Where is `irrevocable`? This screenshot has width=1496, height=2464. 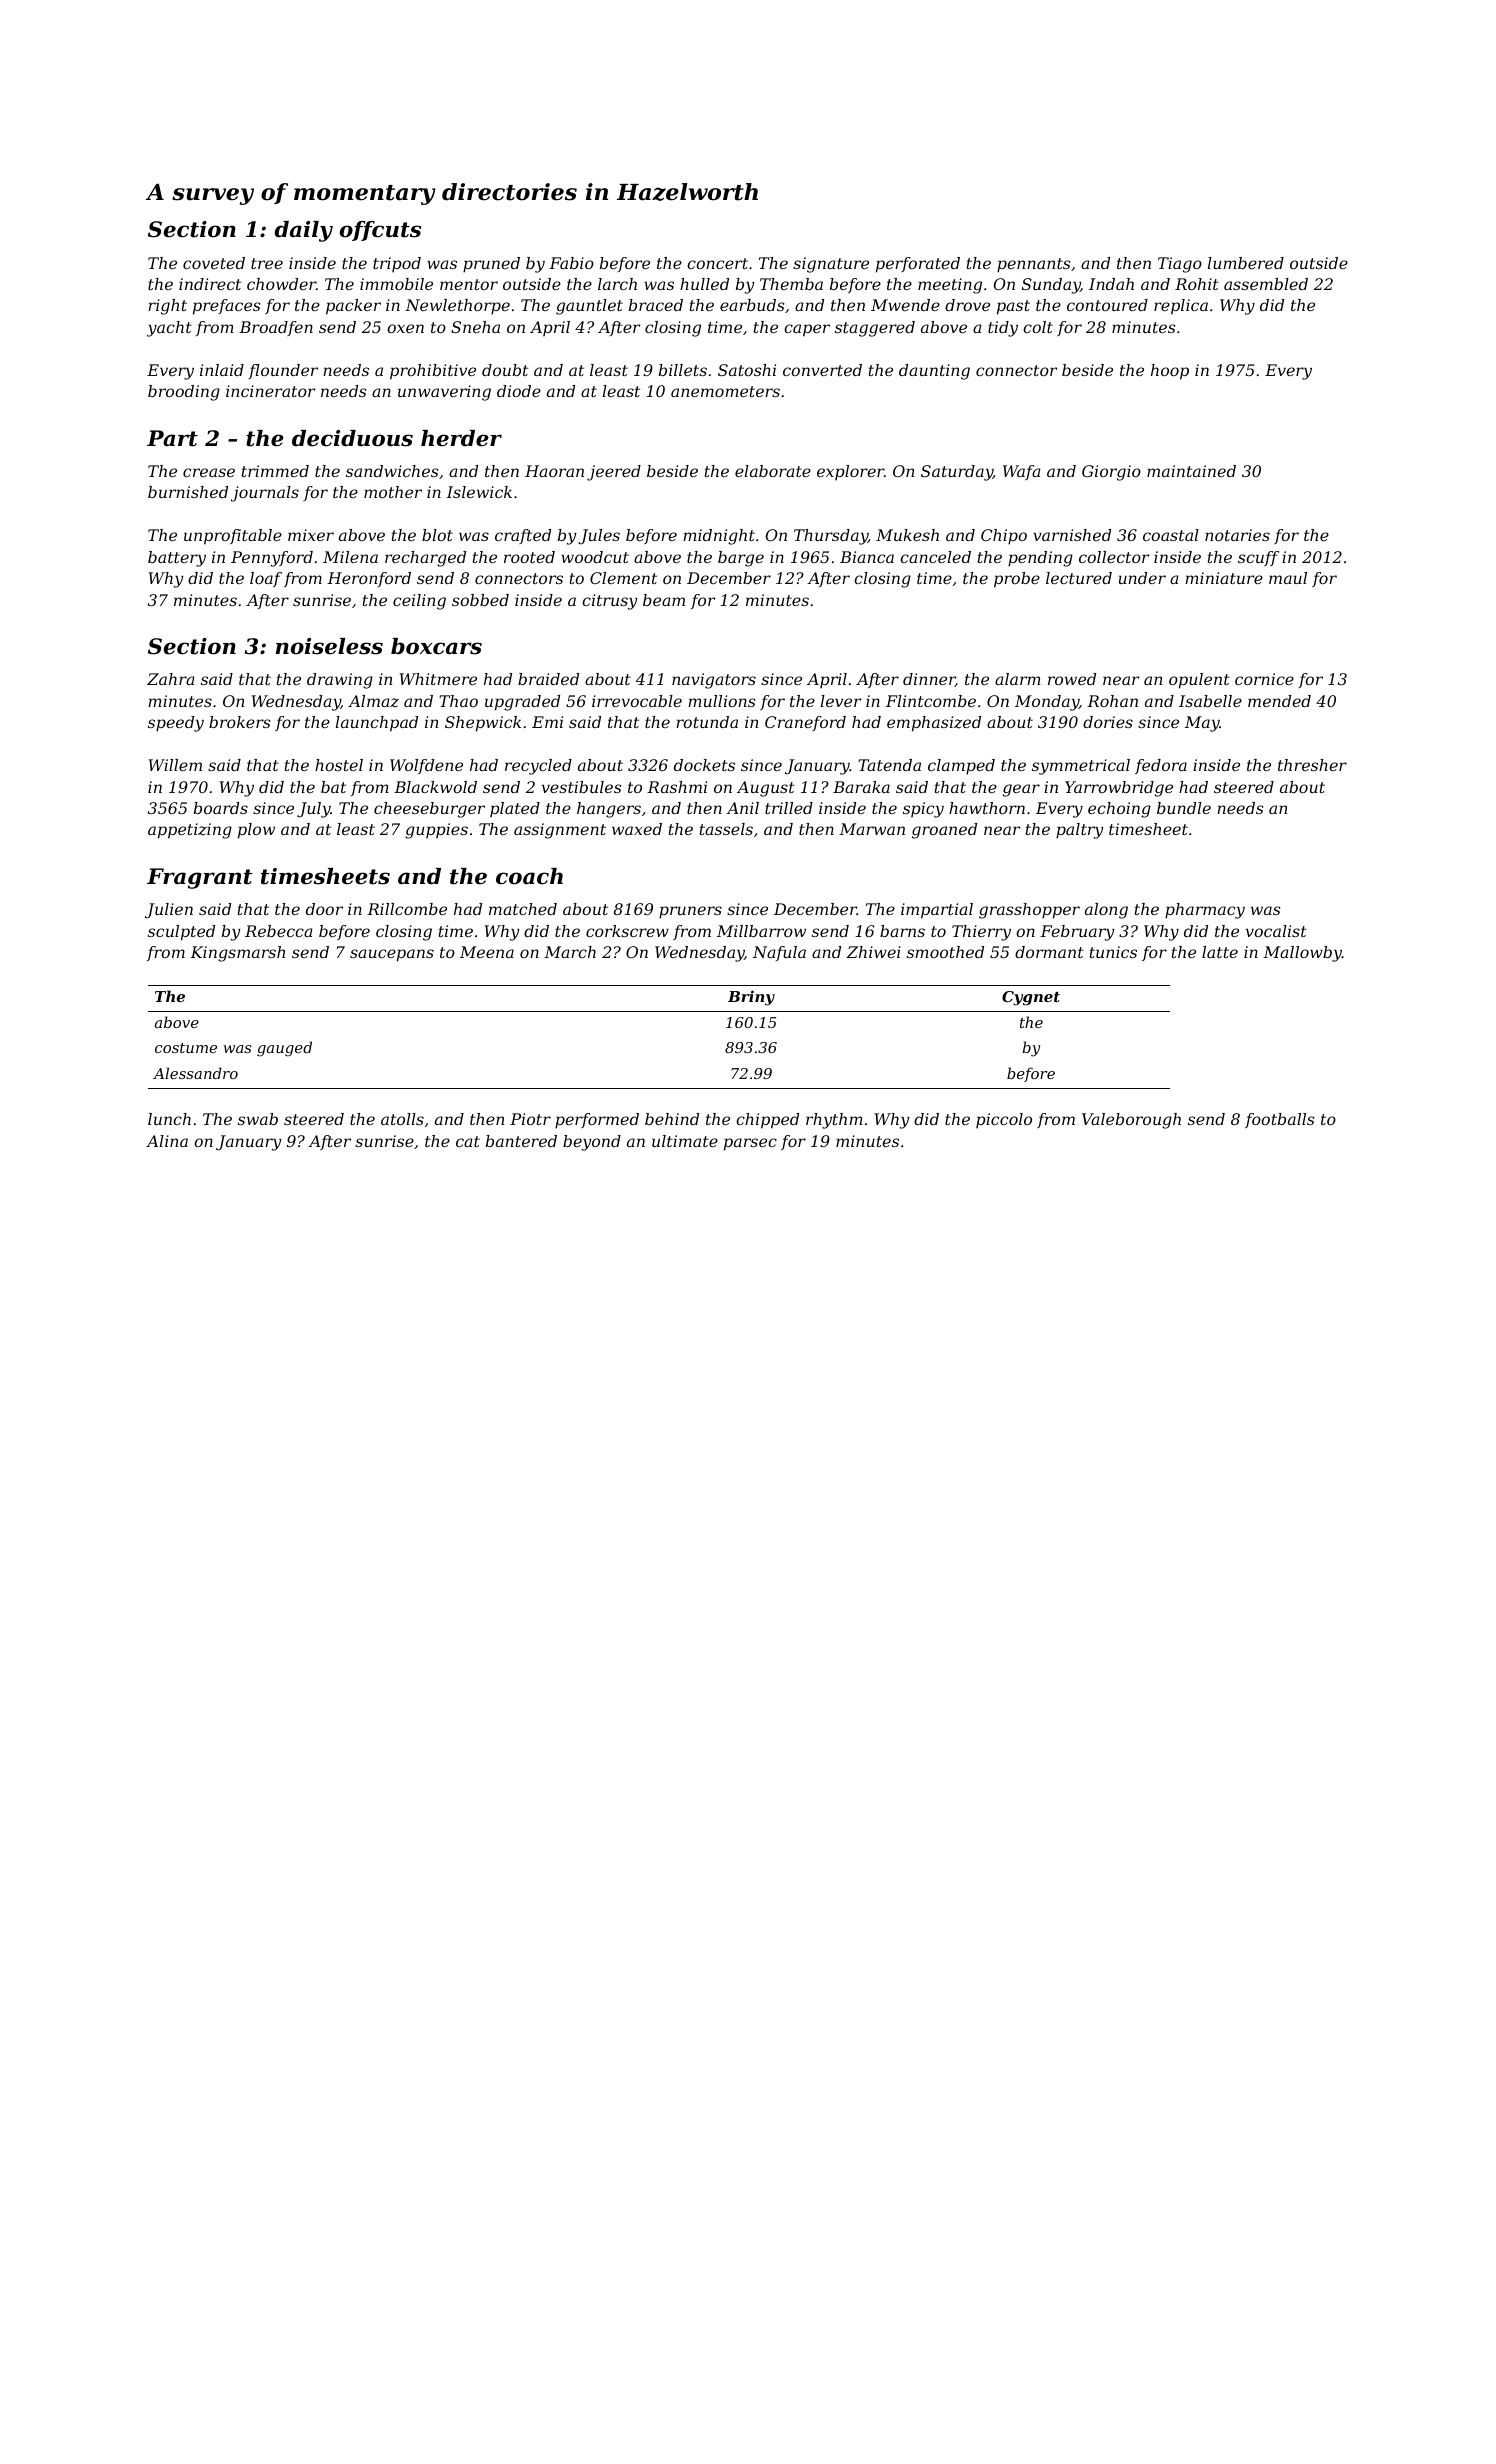 irrevocable is located at coordinates (637, 701).
